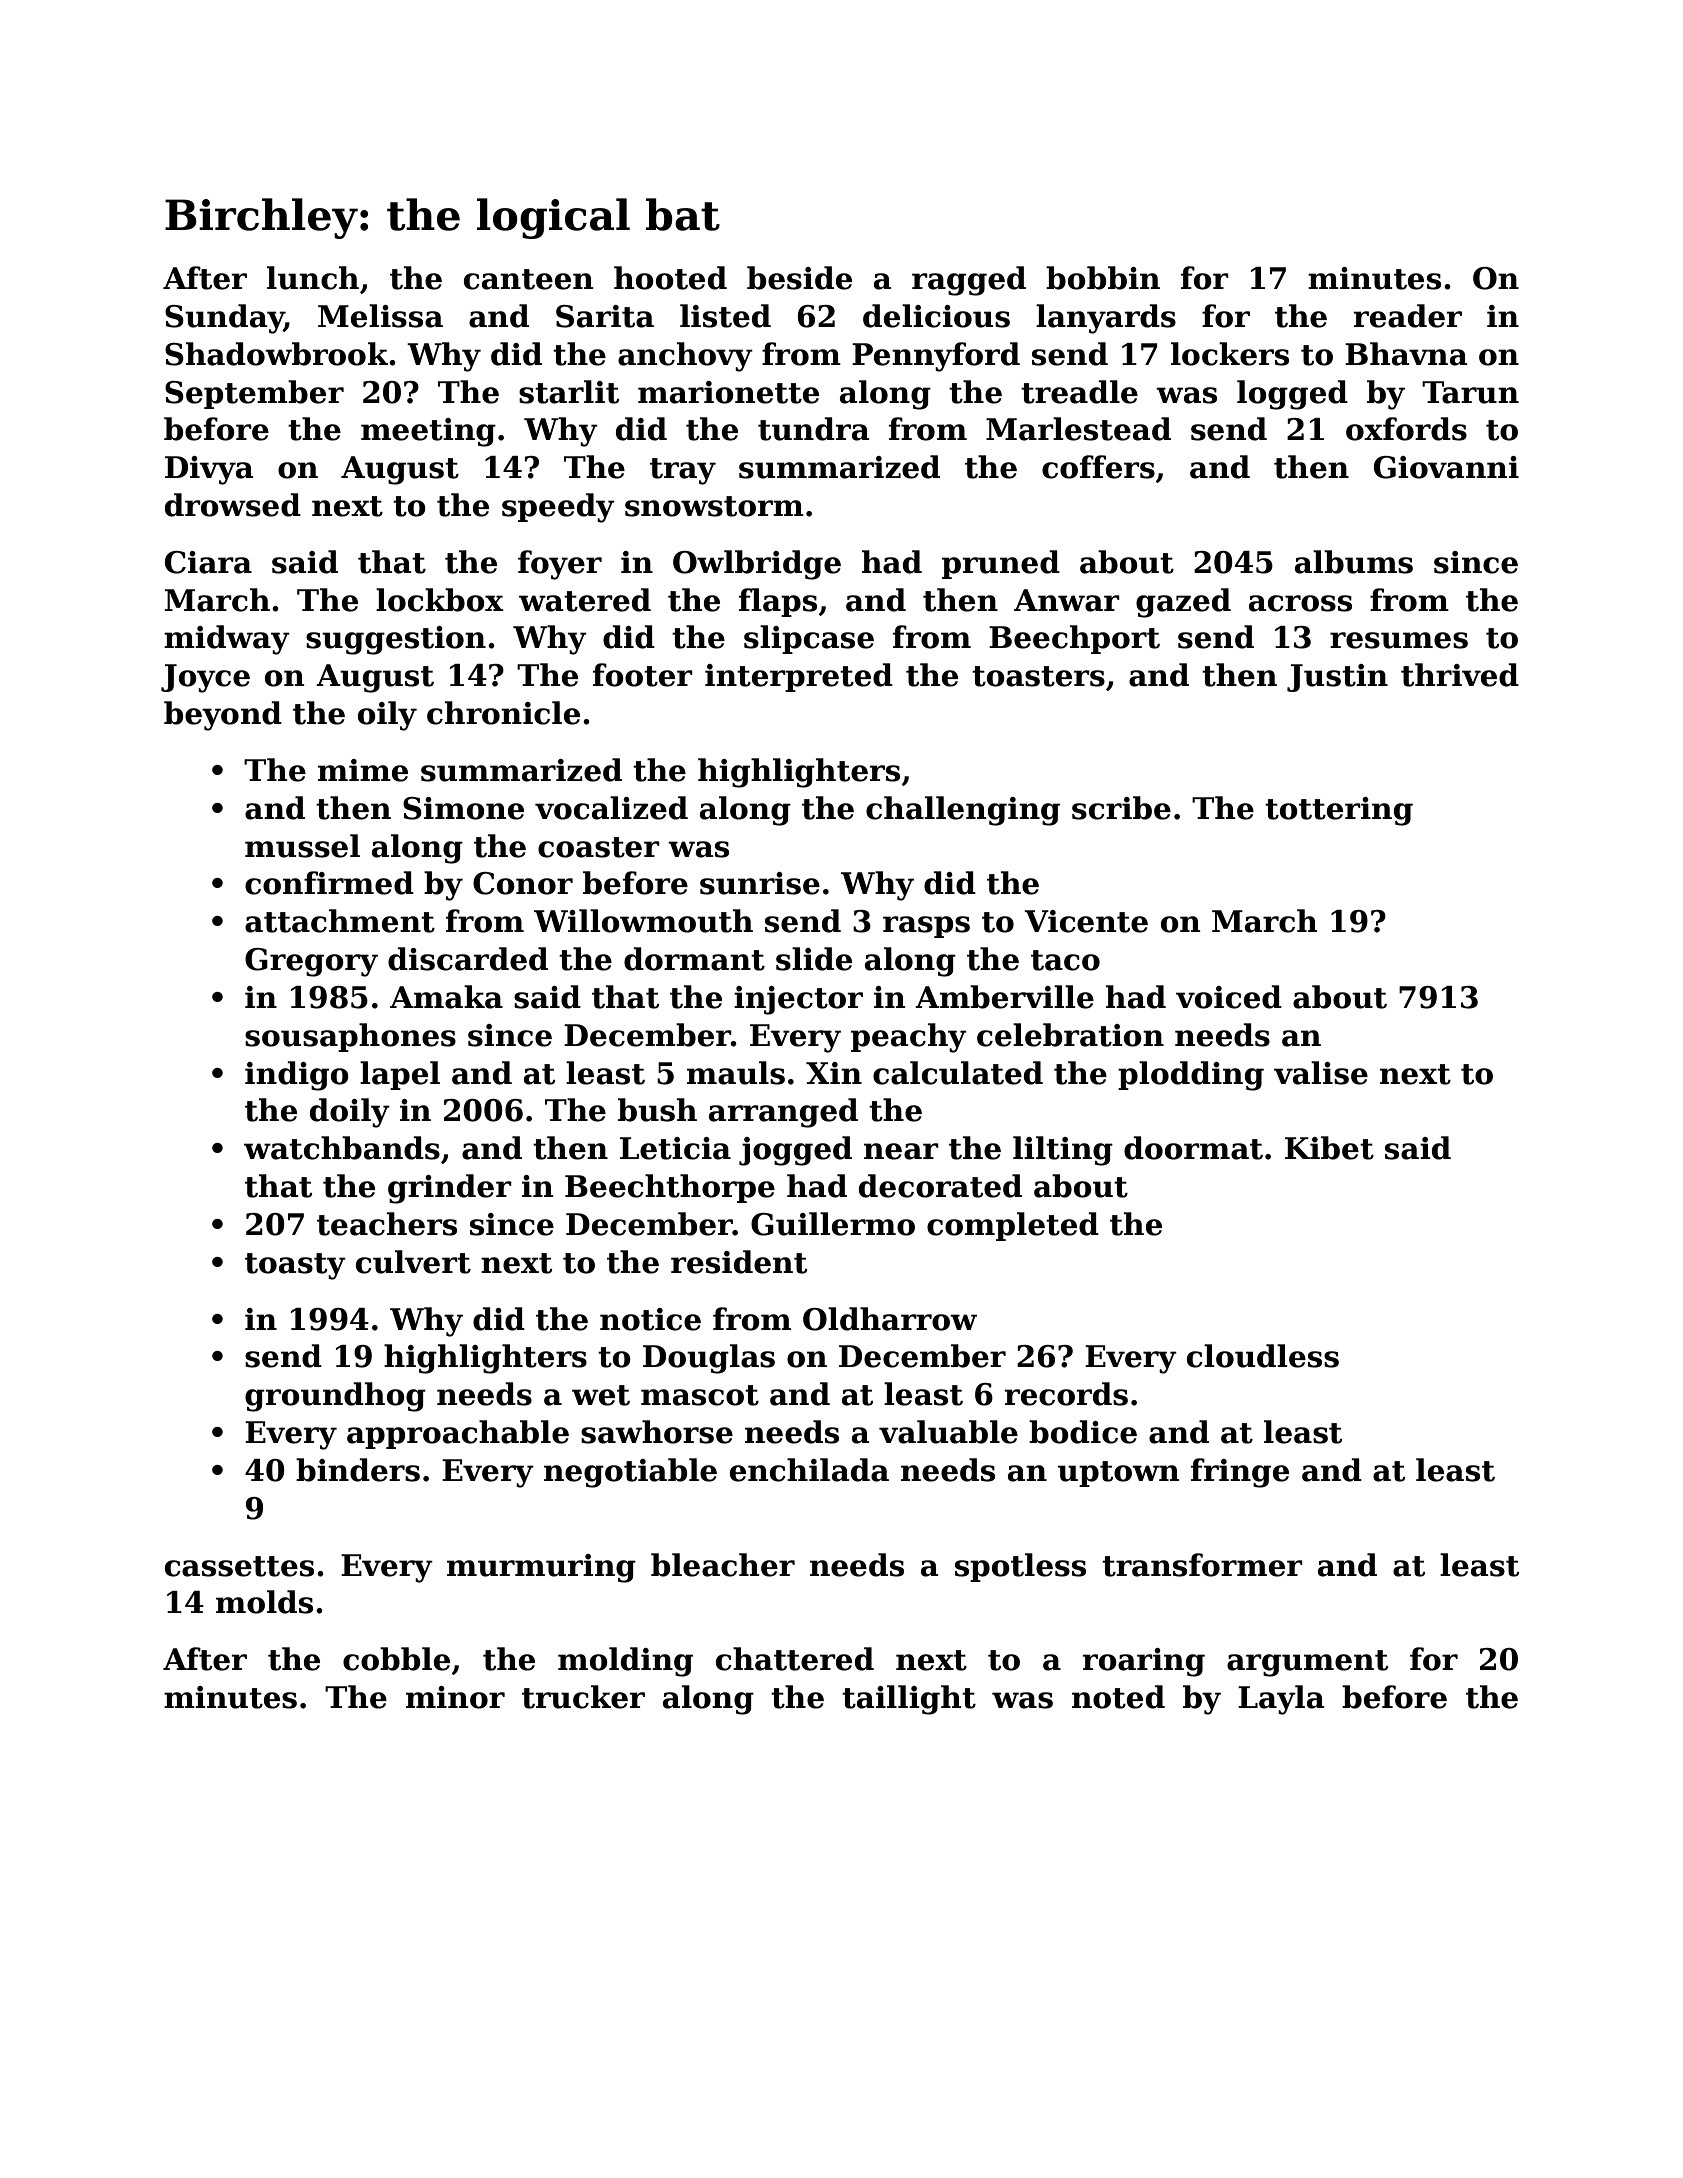 This screenshot has height=2178, width=1683. Describe the element at coordinates (1339, 811) in the screenshot. I see `tottering` at that location.
